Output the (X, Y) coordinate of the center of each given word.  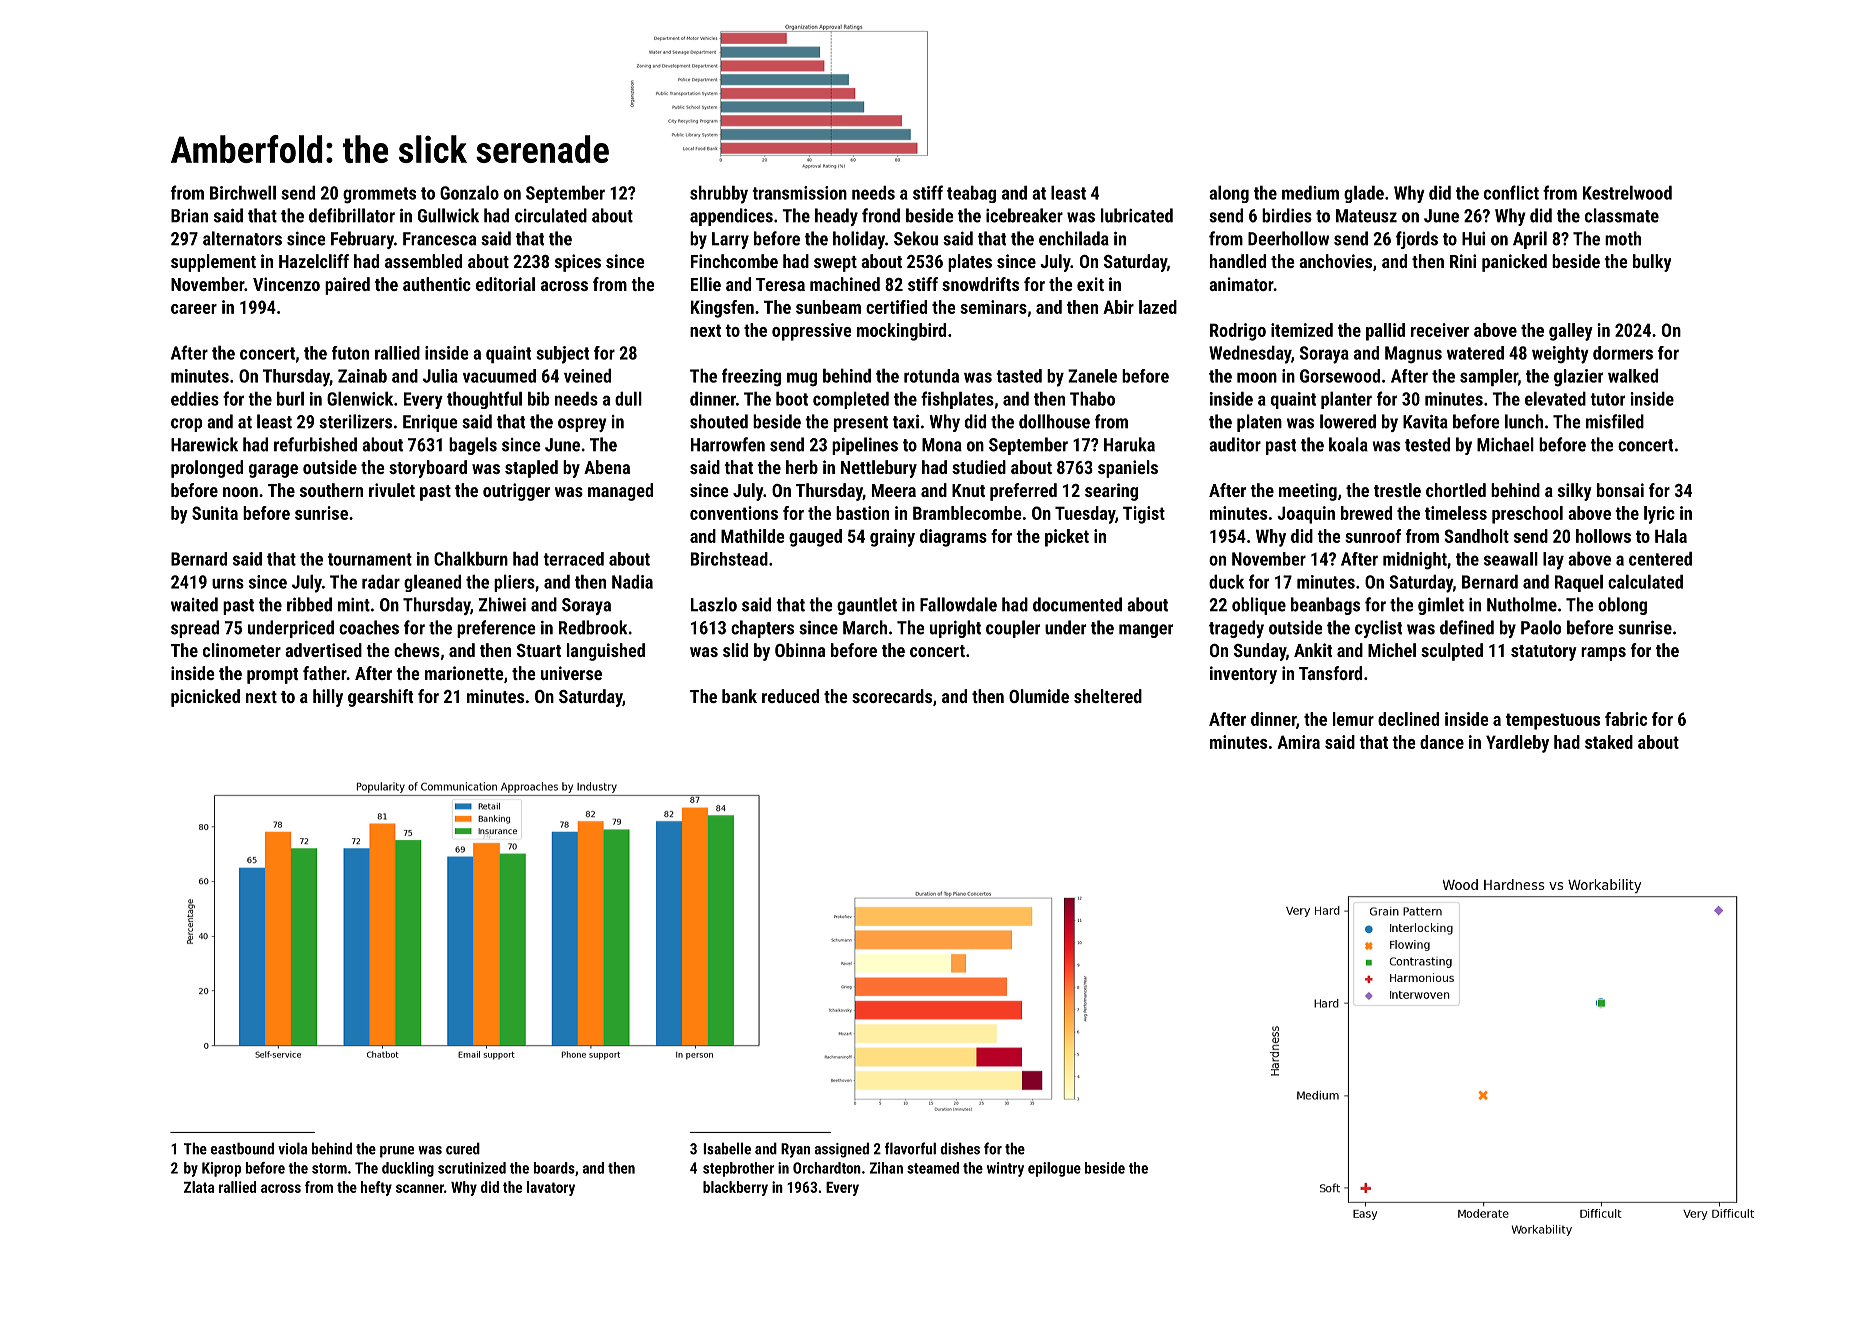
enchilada (1074, 238)
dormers (1623, 353)
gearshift (380, 698)
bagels (473, 446)
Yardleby (1517, 744)
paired (347, 286)
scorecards (892, 696)
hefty (376, 1188)
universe (571, 673)
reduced (790, 696)
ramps (1603, 654)
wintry (1005, 1169)
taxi (906, 422)
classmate (1622, 215)
